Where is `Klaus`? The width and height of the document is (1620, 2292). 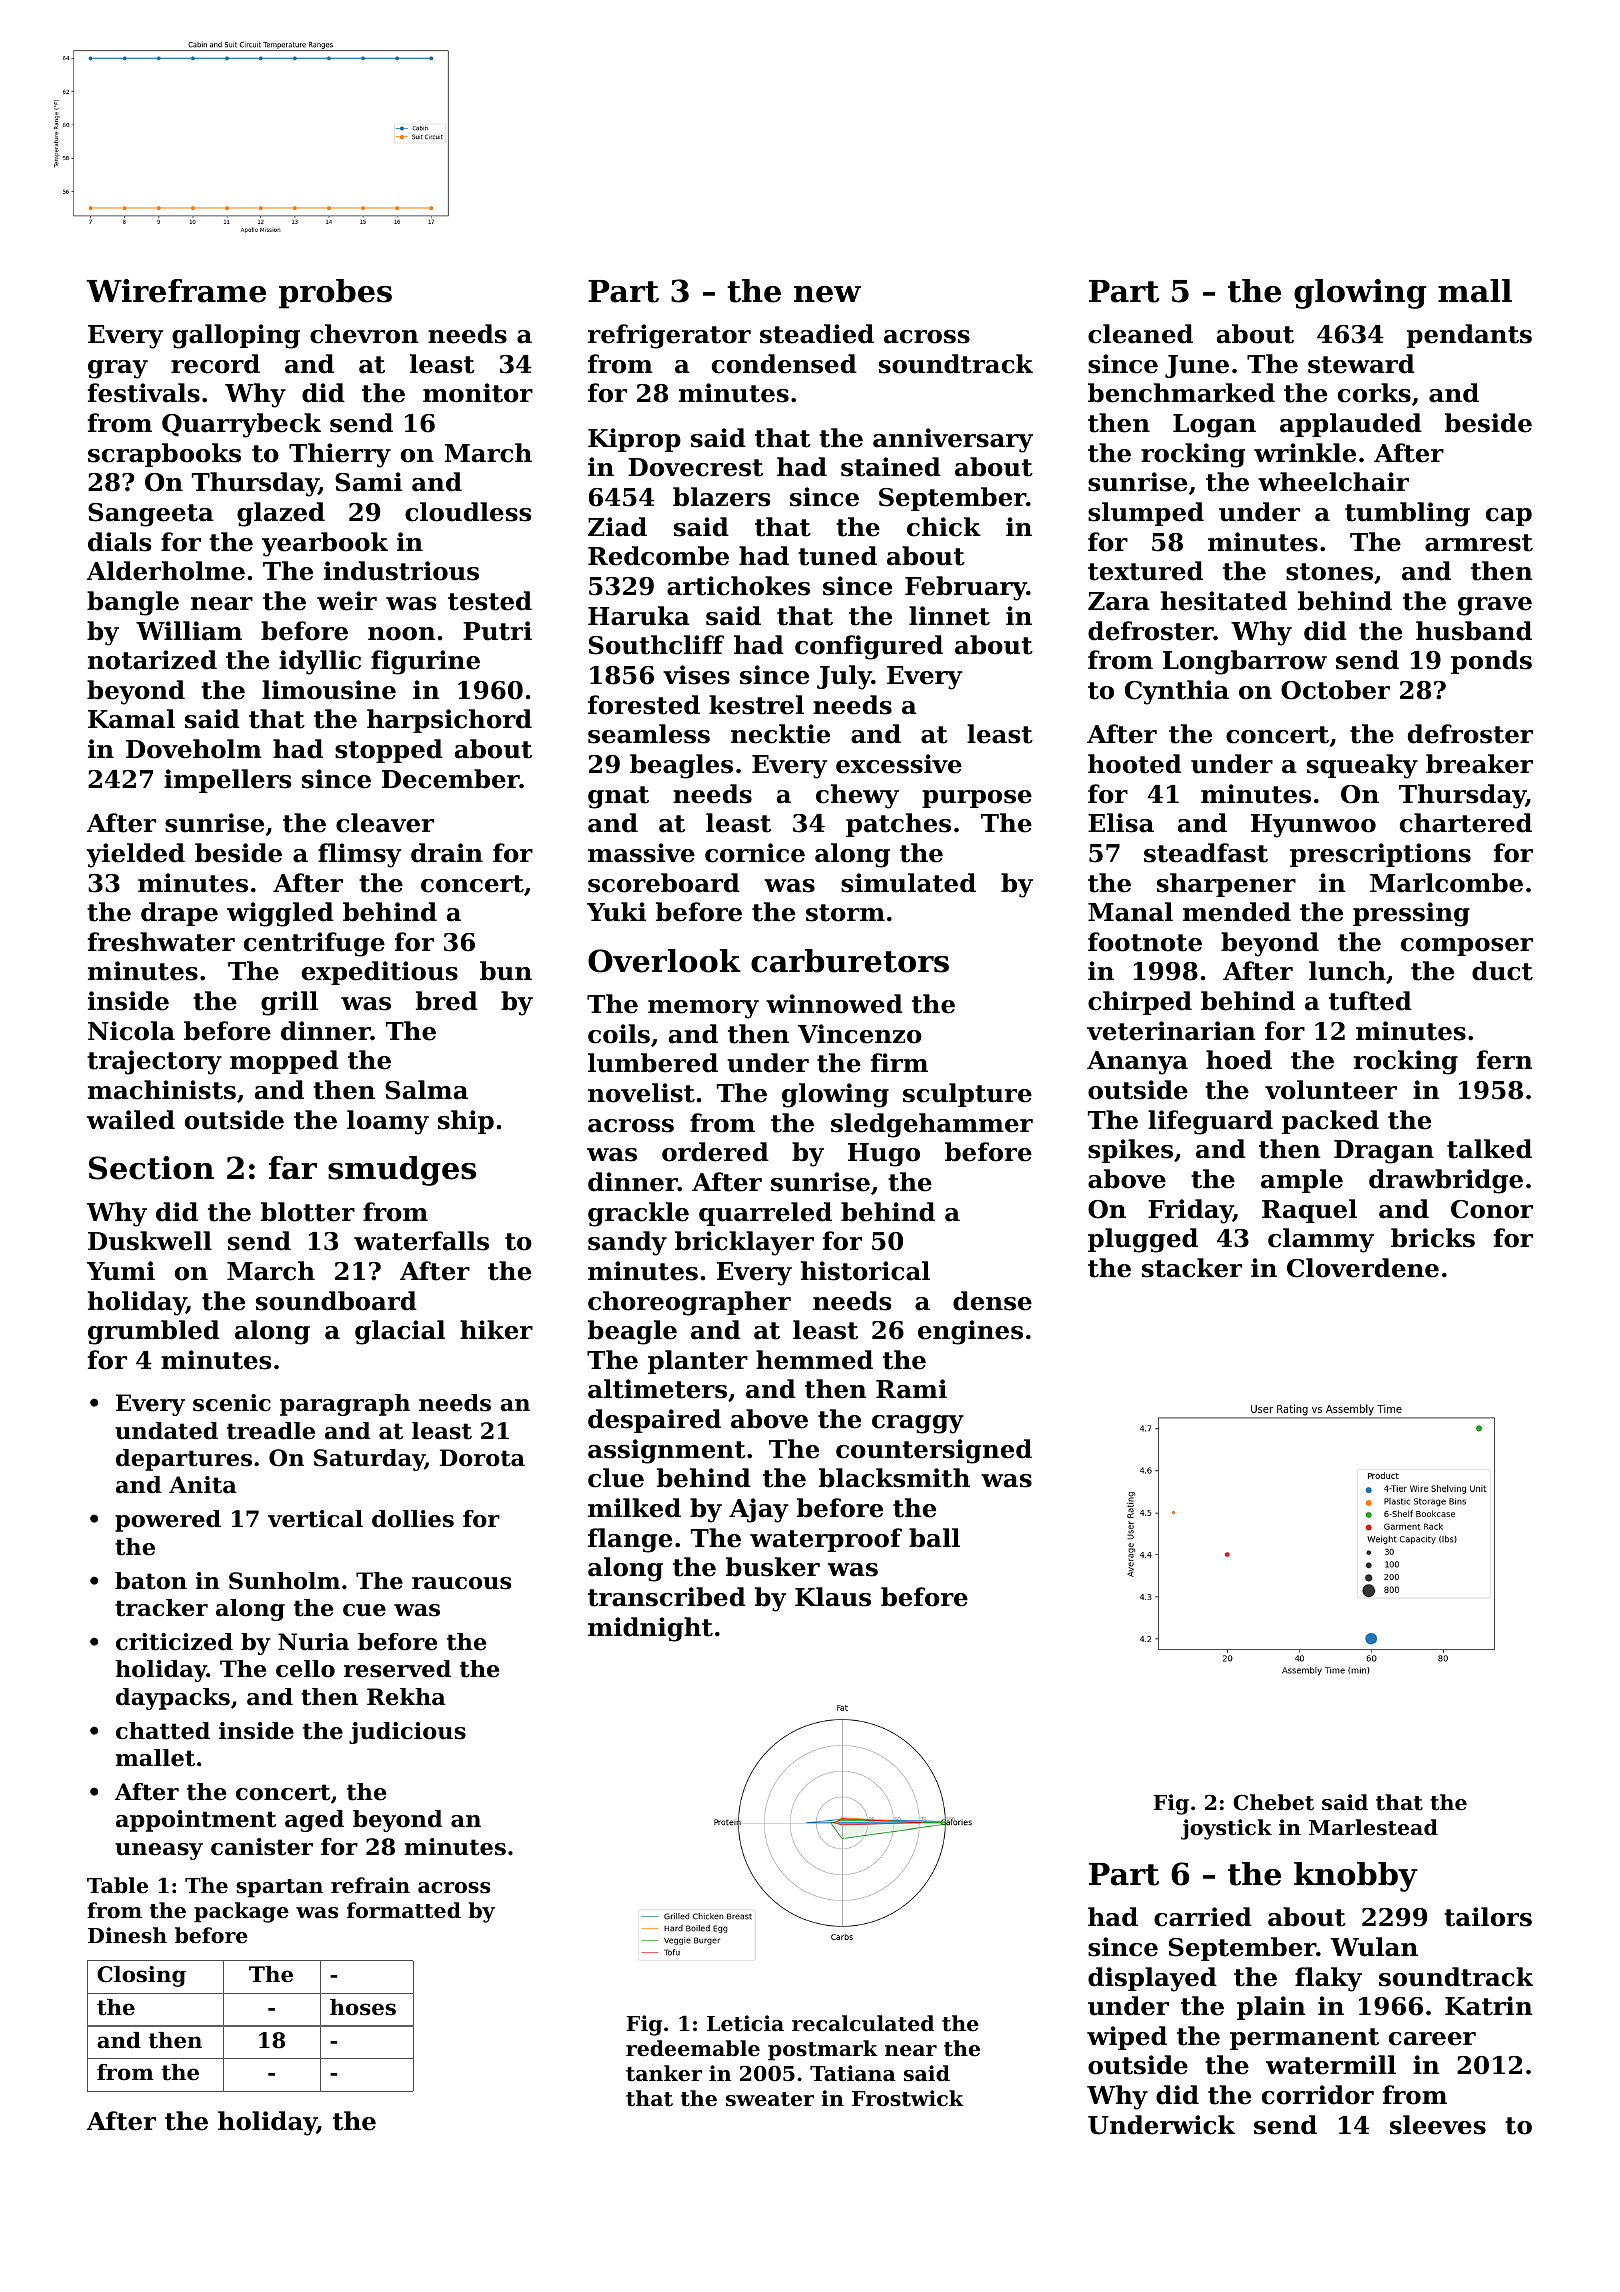
Klaus is located at coordinates (833, 1597).
